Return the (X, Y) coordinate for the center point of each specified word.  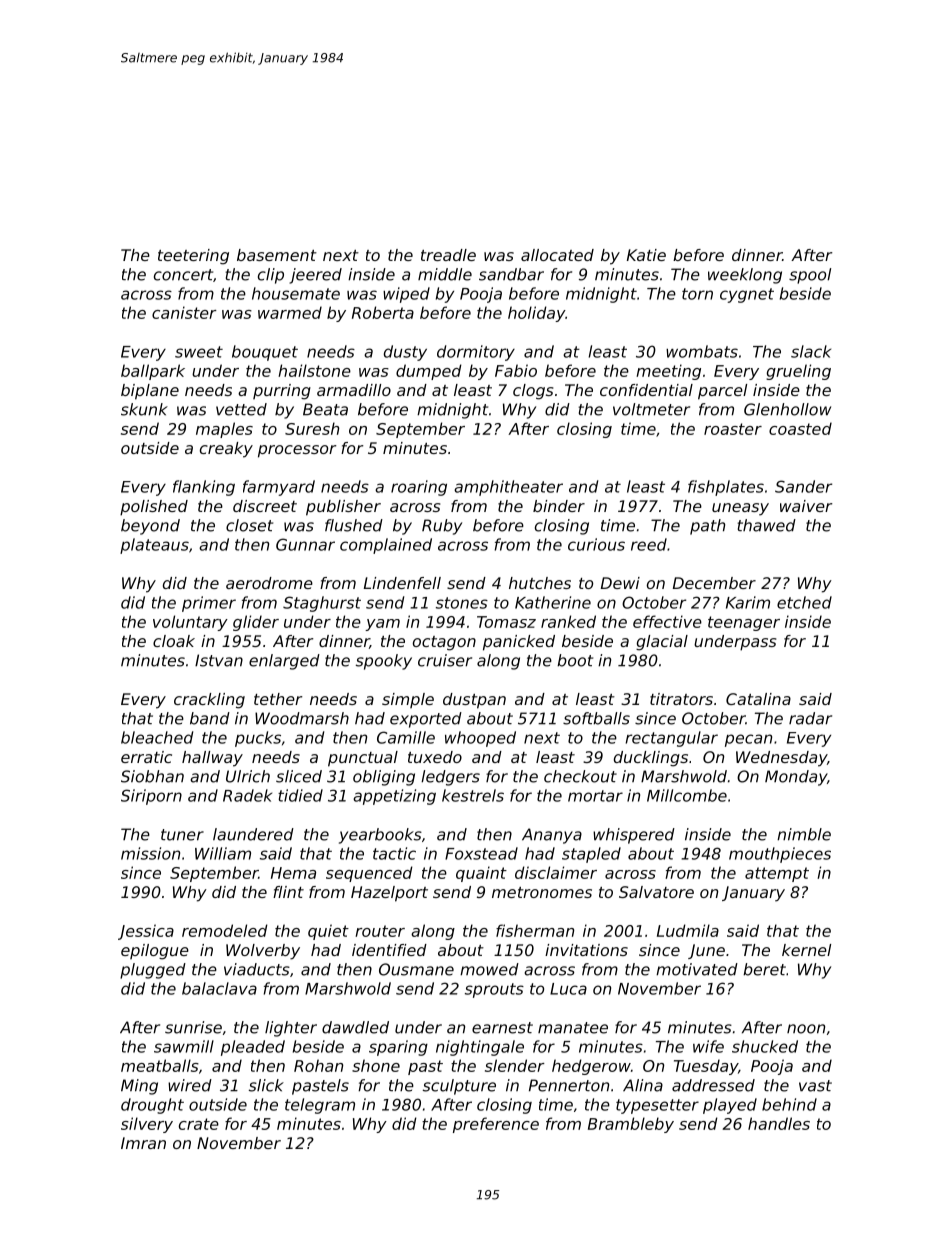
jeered (315, 276)
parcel (722, 392)
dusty (405, 353)
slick (266, 1085)
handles (779, 1123)
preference (496, 1125)
